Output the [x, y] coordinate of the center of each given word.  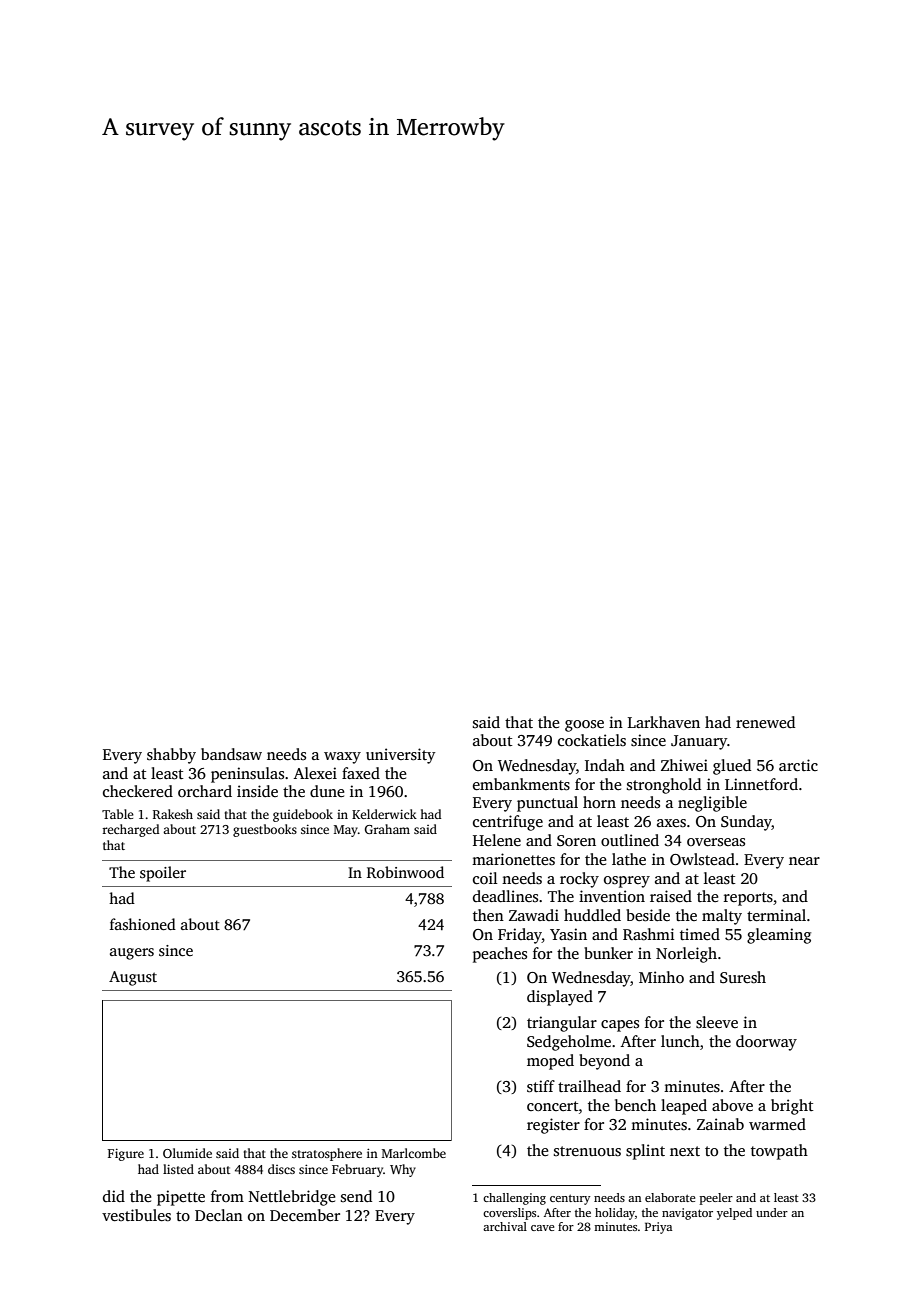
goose [584, 726]
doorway [766, 1043]
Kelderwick [384, 814]
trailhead [589, 1086]
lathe [629, 859]
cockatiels [592, 740]
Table [118, 814]
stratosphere [327, 1154]
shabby [171, 756]
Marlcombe [414, 1153]
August [133, 978]
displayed [560, 998]
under [772, 1212]
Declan [219, 1215]
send [356, 1196]
